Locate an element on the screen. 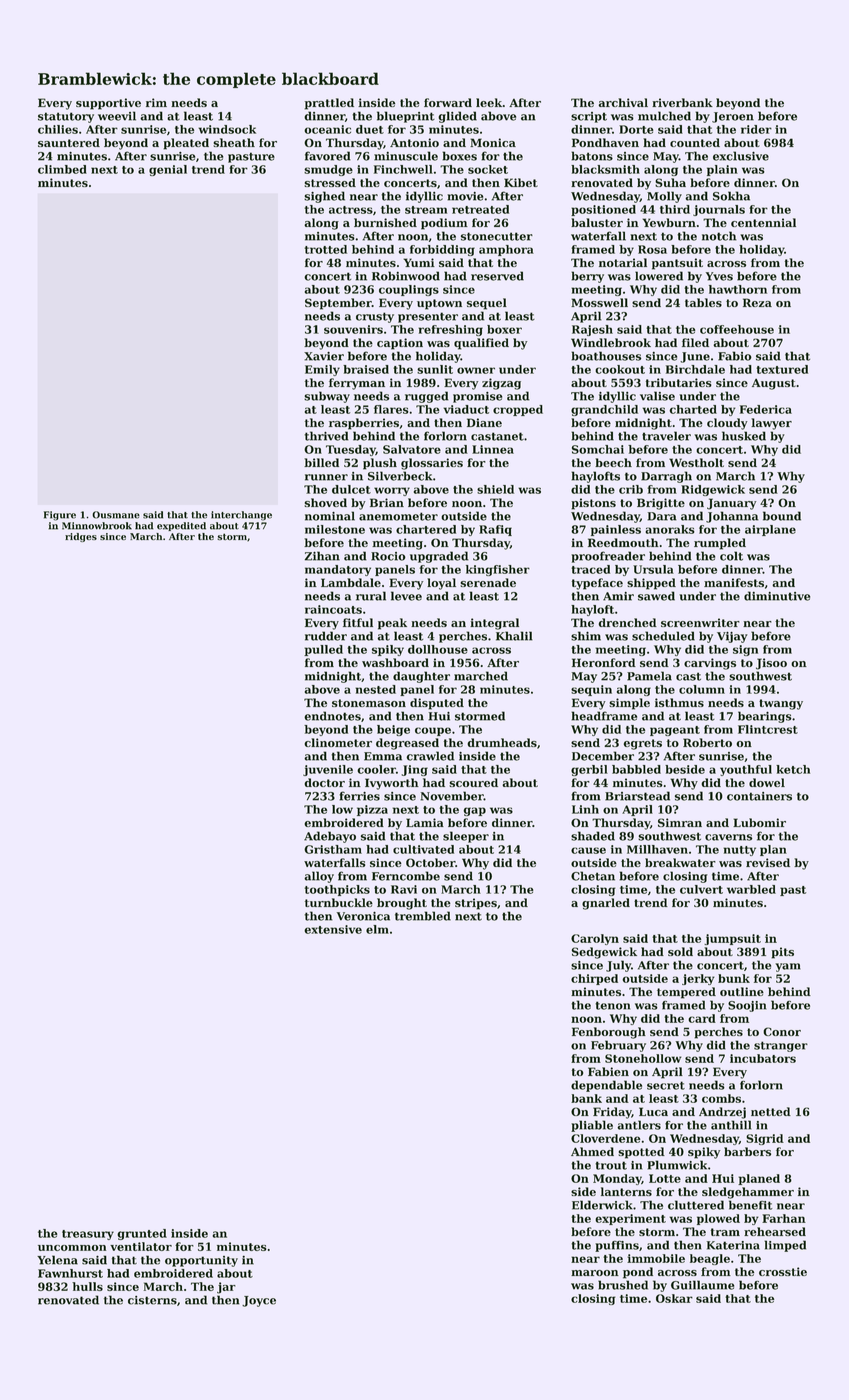 The width and height of the screenshot is (849, 1400). jar is located at coordinates (226, 1288).
